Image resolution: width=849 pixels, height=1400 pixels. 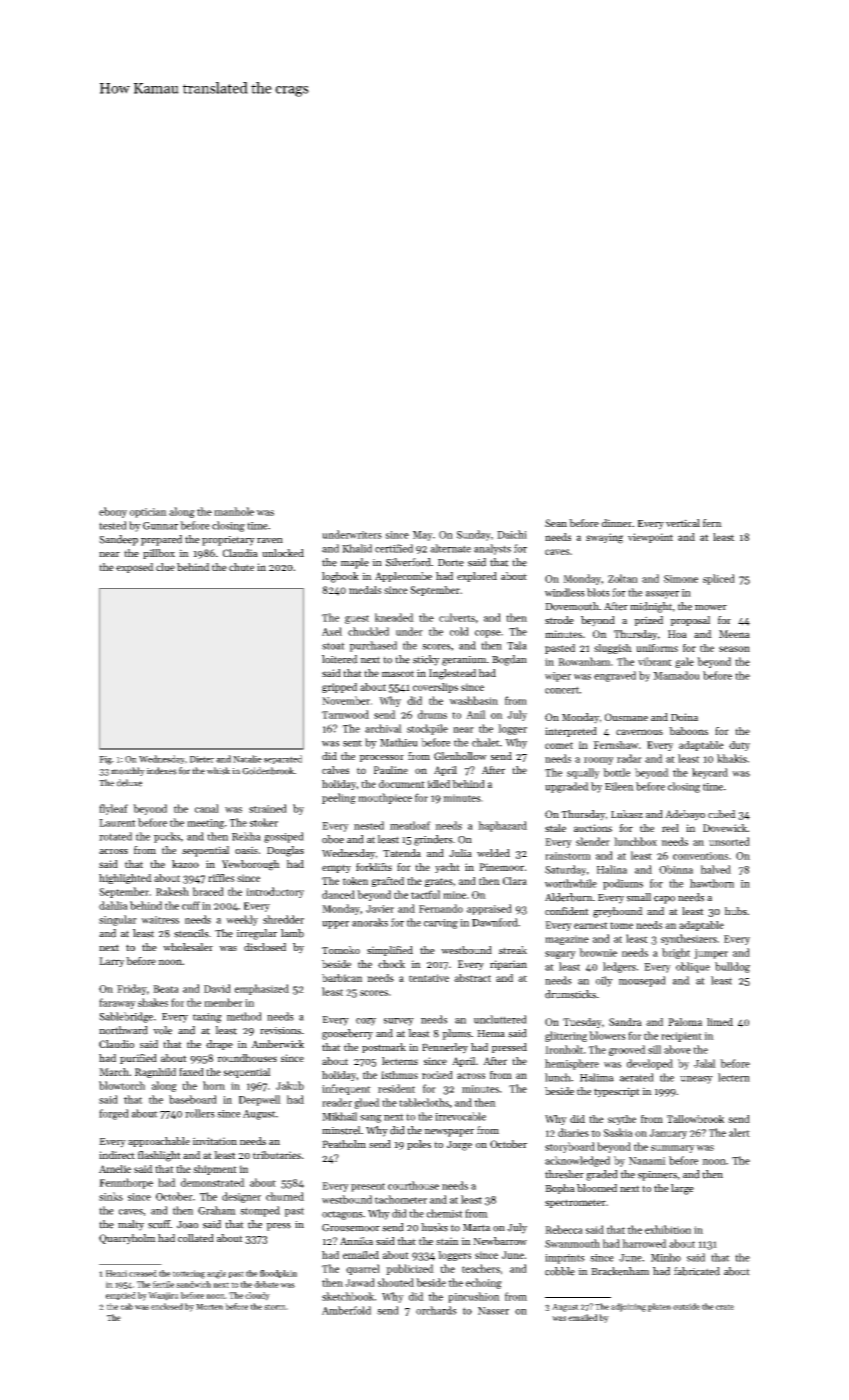 I want to click on sinks, so click(x=111, y=1196).
